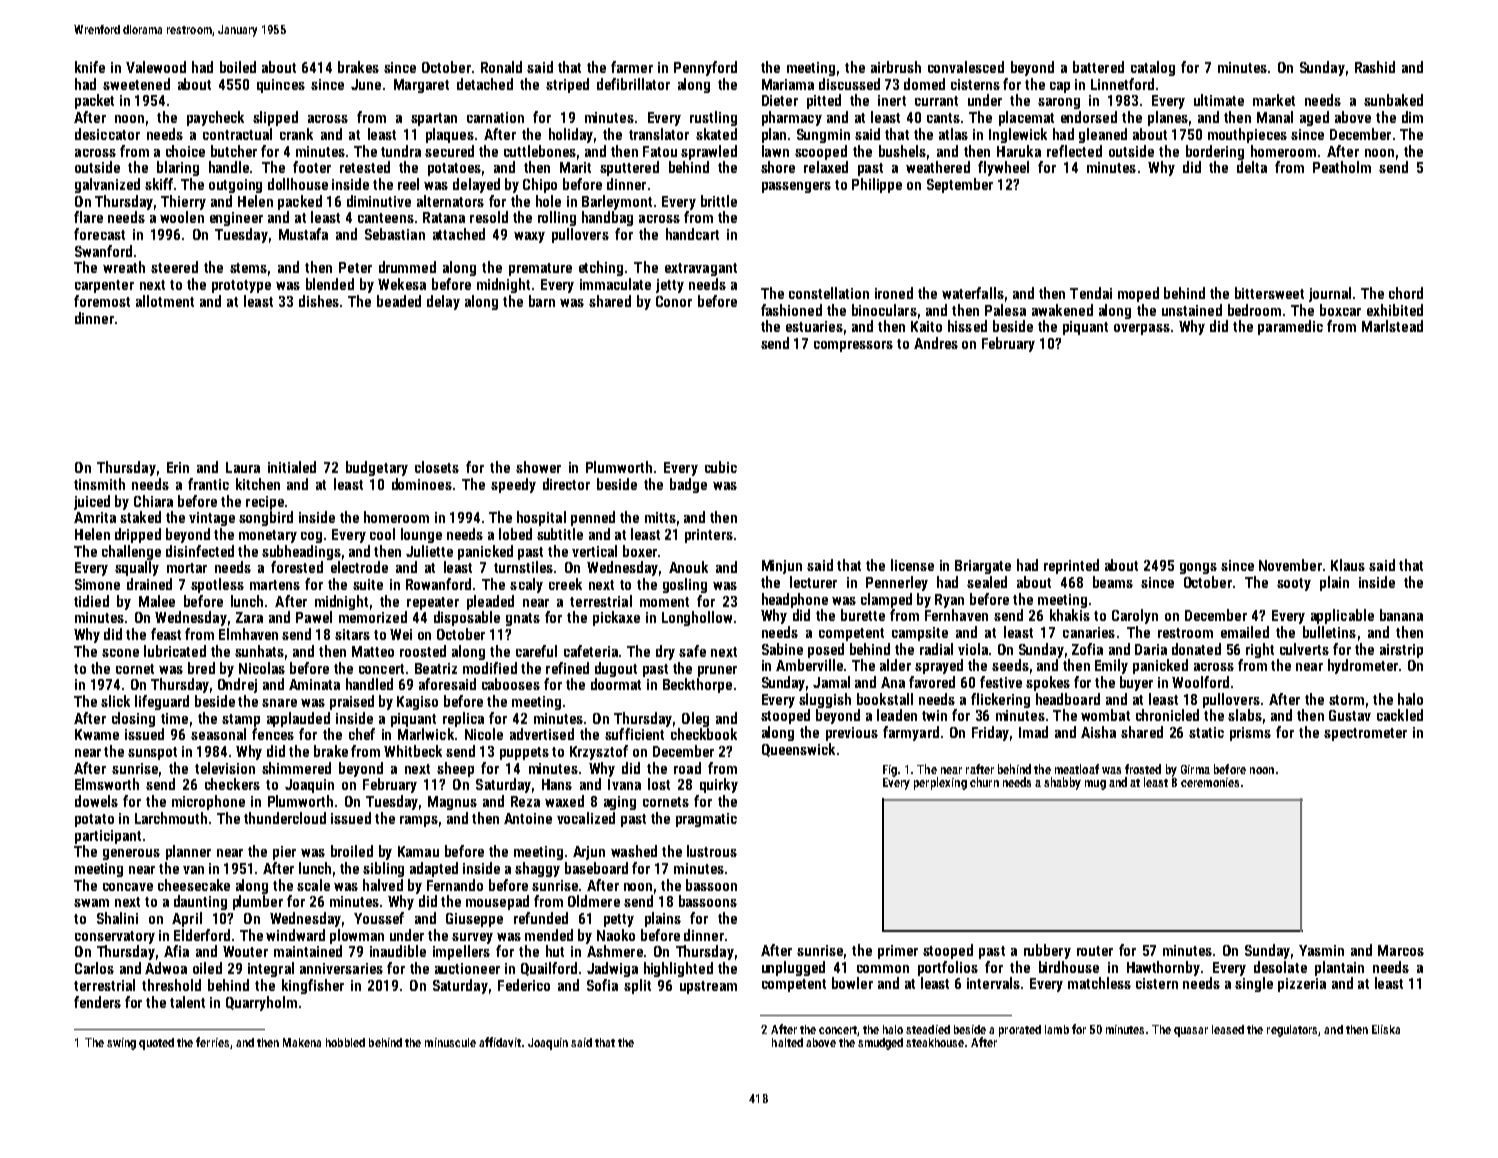  I want to click on Rashid, so click(1375, 67).
